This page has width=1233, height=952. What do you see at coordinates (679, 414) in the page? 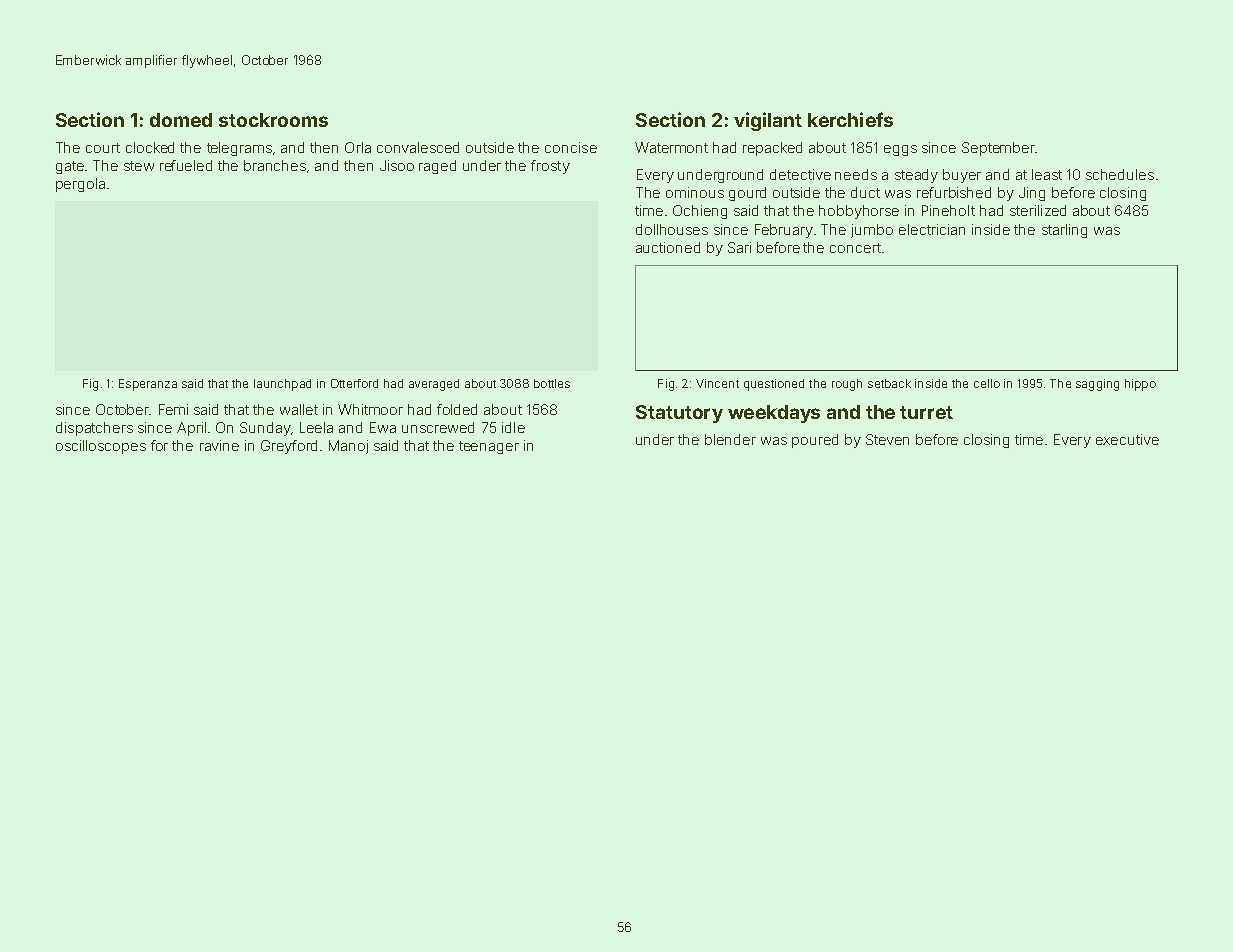
I see `Statutory` at bounding box center [679, 414].
